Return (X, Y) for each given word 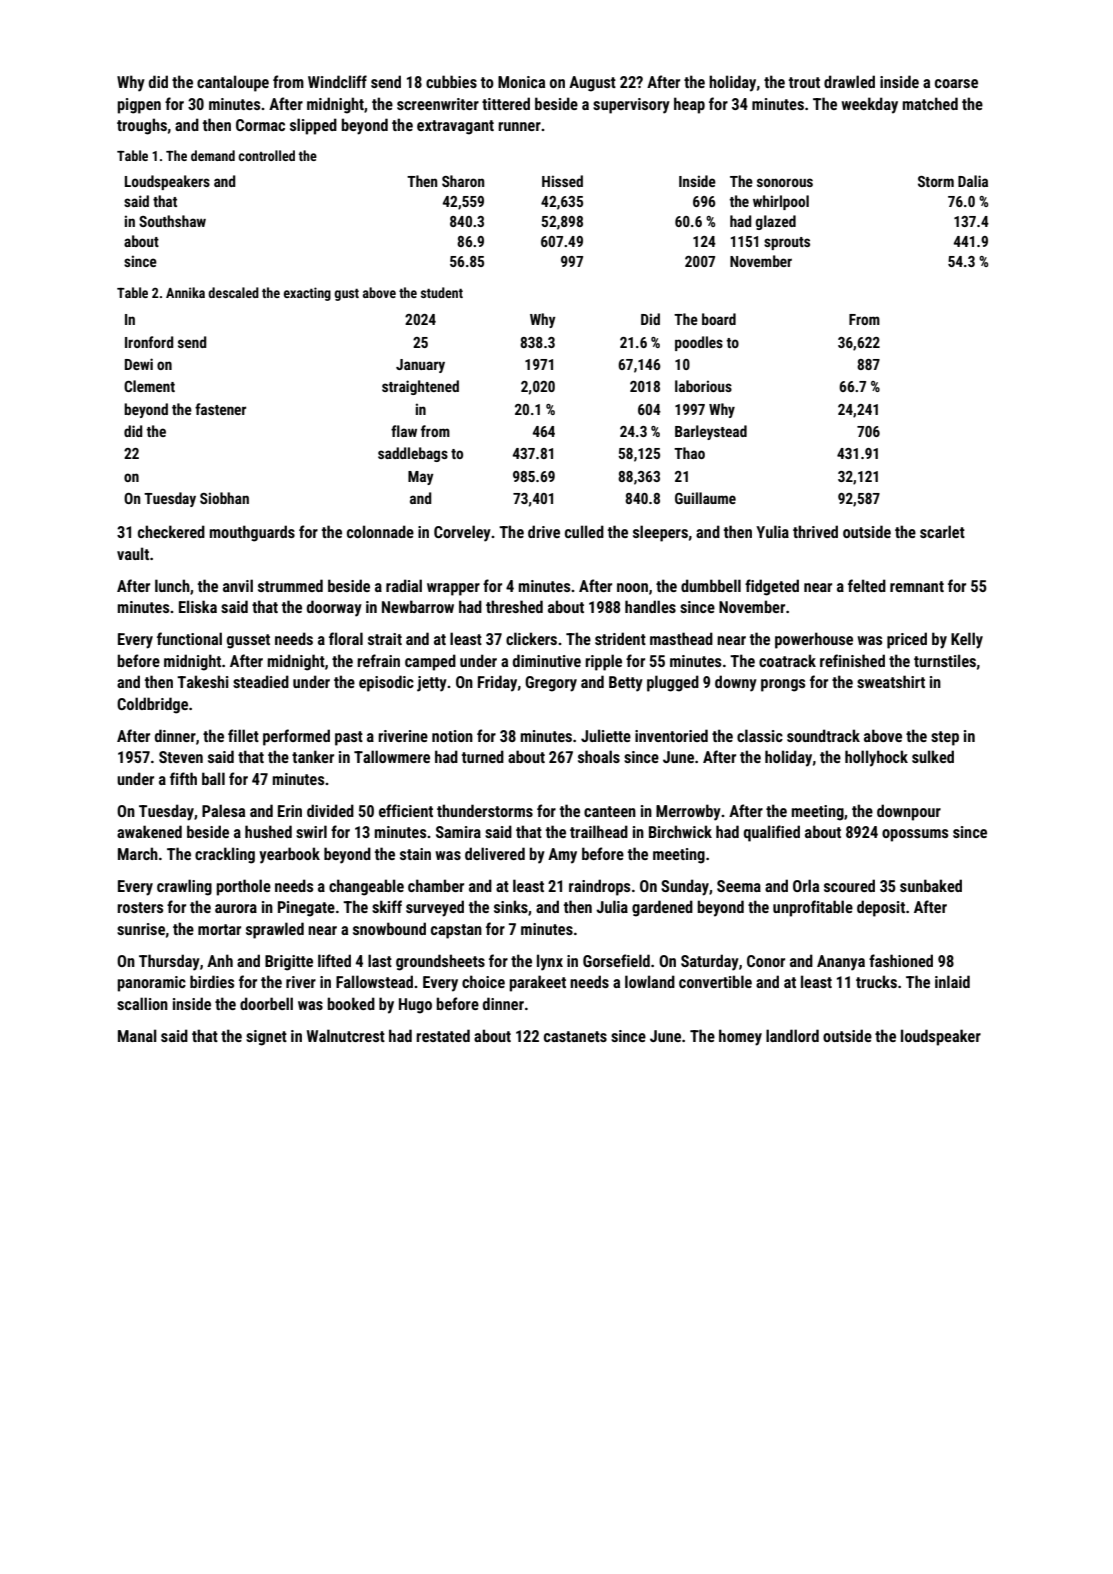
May (421, 478)
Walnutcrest (346, 1035)
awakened (149, 831)
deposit (881, 908)
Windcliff (337, 81)
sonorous (785, 182)
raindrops (599, 887)
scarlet (942, 531)
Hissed (562, 181)
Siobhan (224, 498)
